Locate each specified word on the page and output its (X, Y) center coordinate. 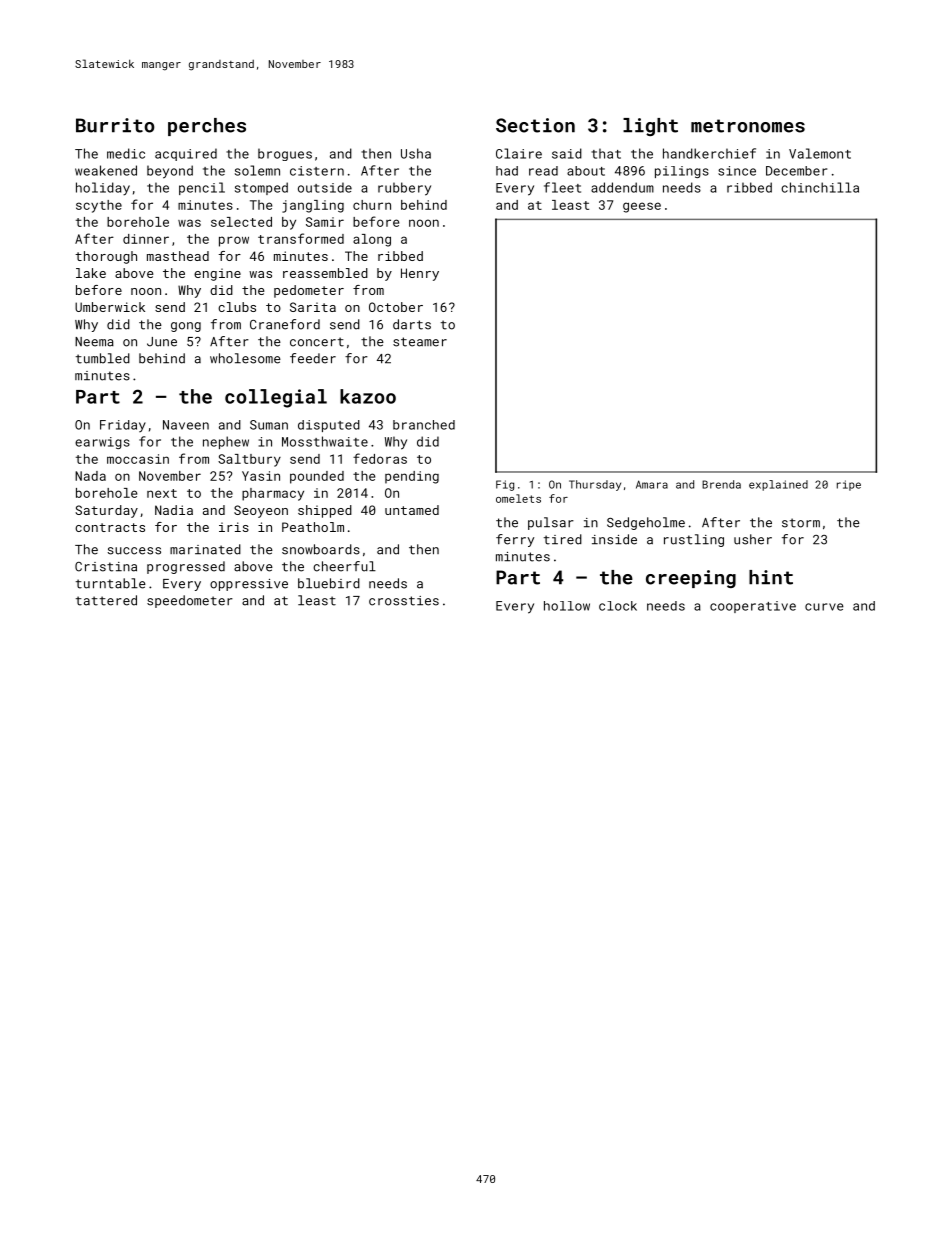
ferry (515, 540)
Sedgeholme (646, 523)
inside (614, 539)
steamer (420, 342)
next (162, 493)
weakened (106, 170)
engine (217, 274)
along (372, 240)
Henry (420, 274)
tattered (106, 600)
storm (801, 523)
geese (642, 207)
